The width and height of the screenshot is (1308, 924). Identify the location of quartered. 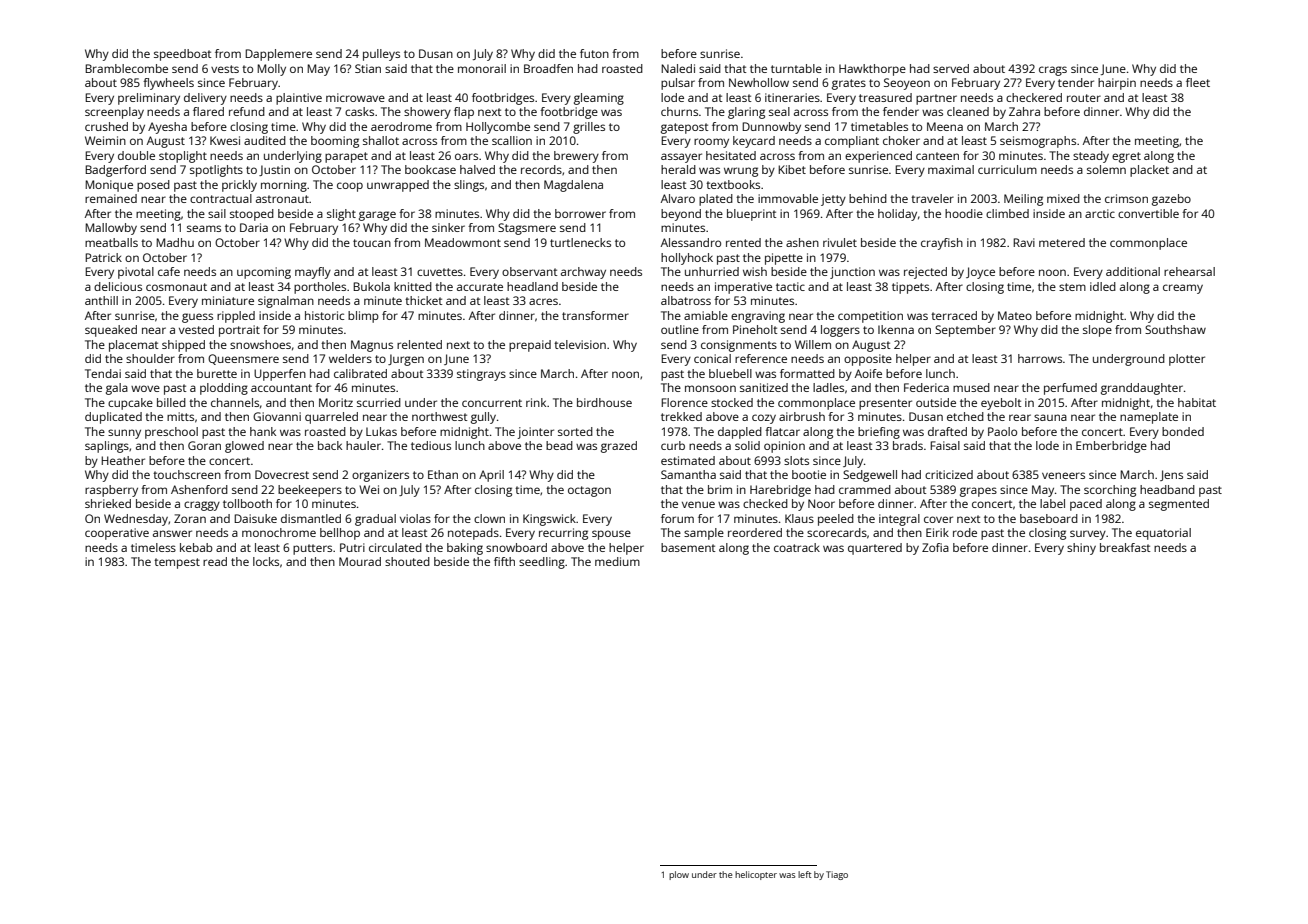
(875, 549).
